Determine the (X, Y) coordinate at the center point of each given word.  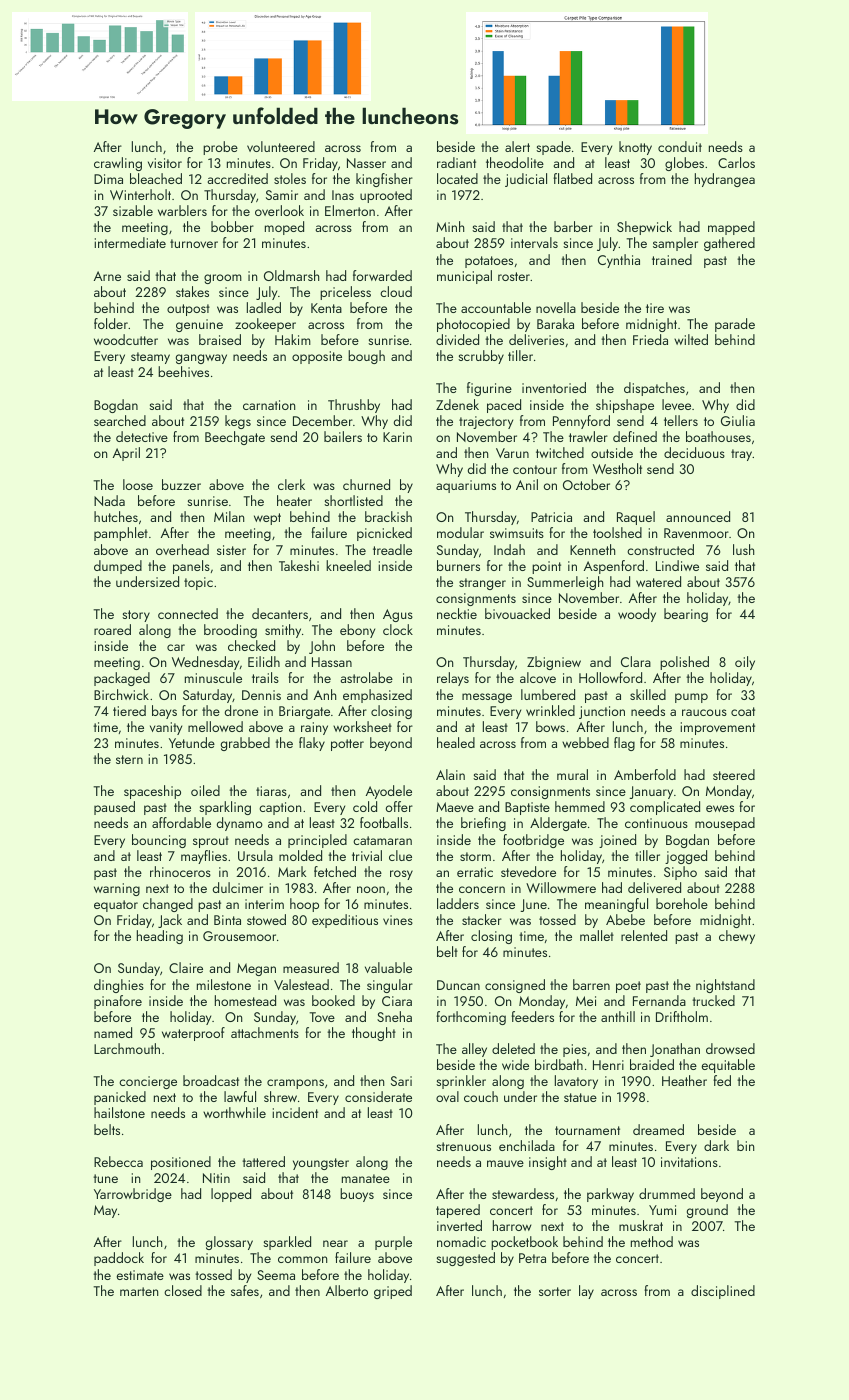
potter (347, 745)
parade (735, 325)
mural (572, 774)
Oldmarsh (291, 275)
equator (116, 906)
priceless (345, 293)
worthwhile (234, 1112)
